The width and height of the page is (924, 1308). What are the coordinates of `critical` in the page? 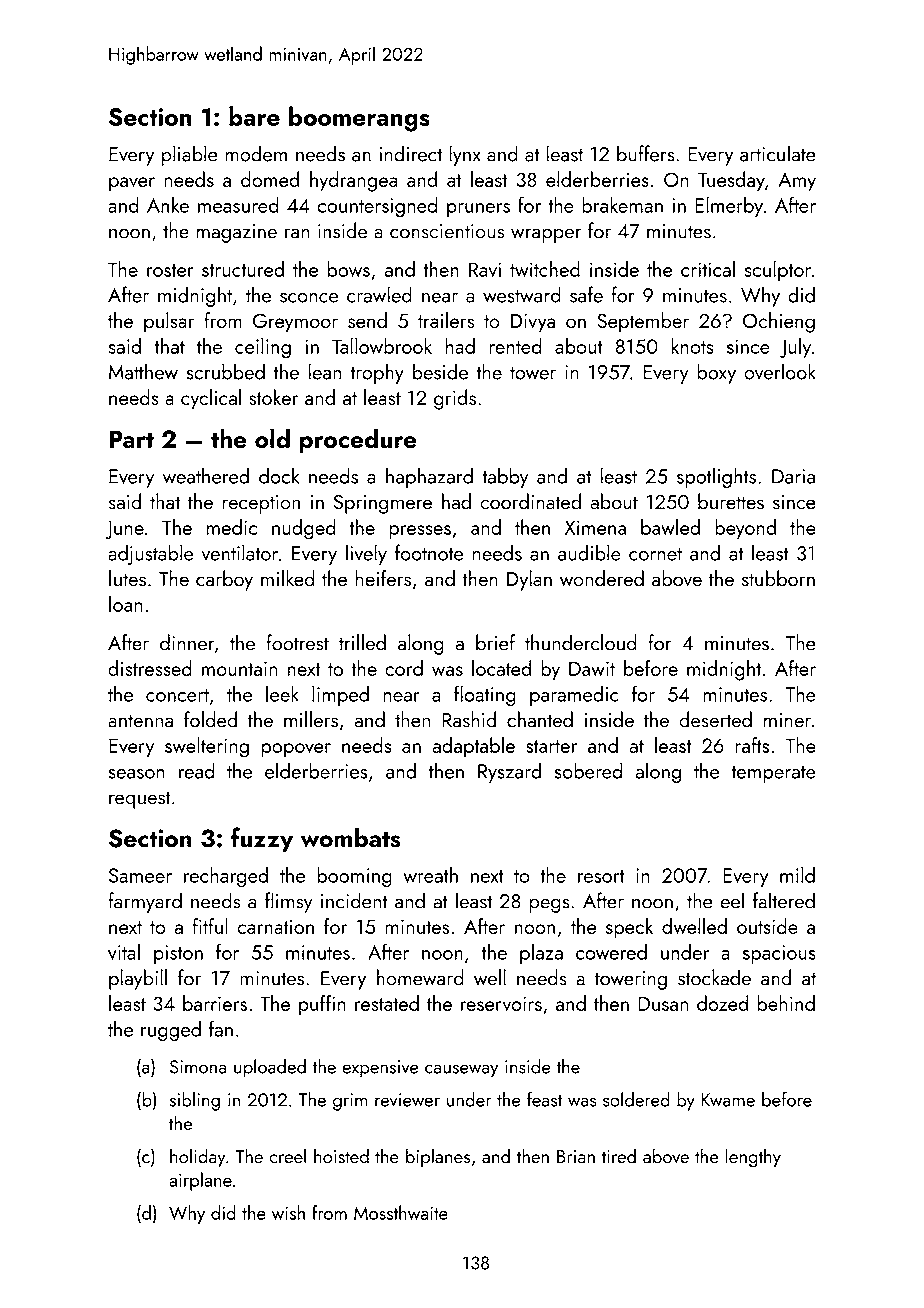 It's located at (708, 268).
